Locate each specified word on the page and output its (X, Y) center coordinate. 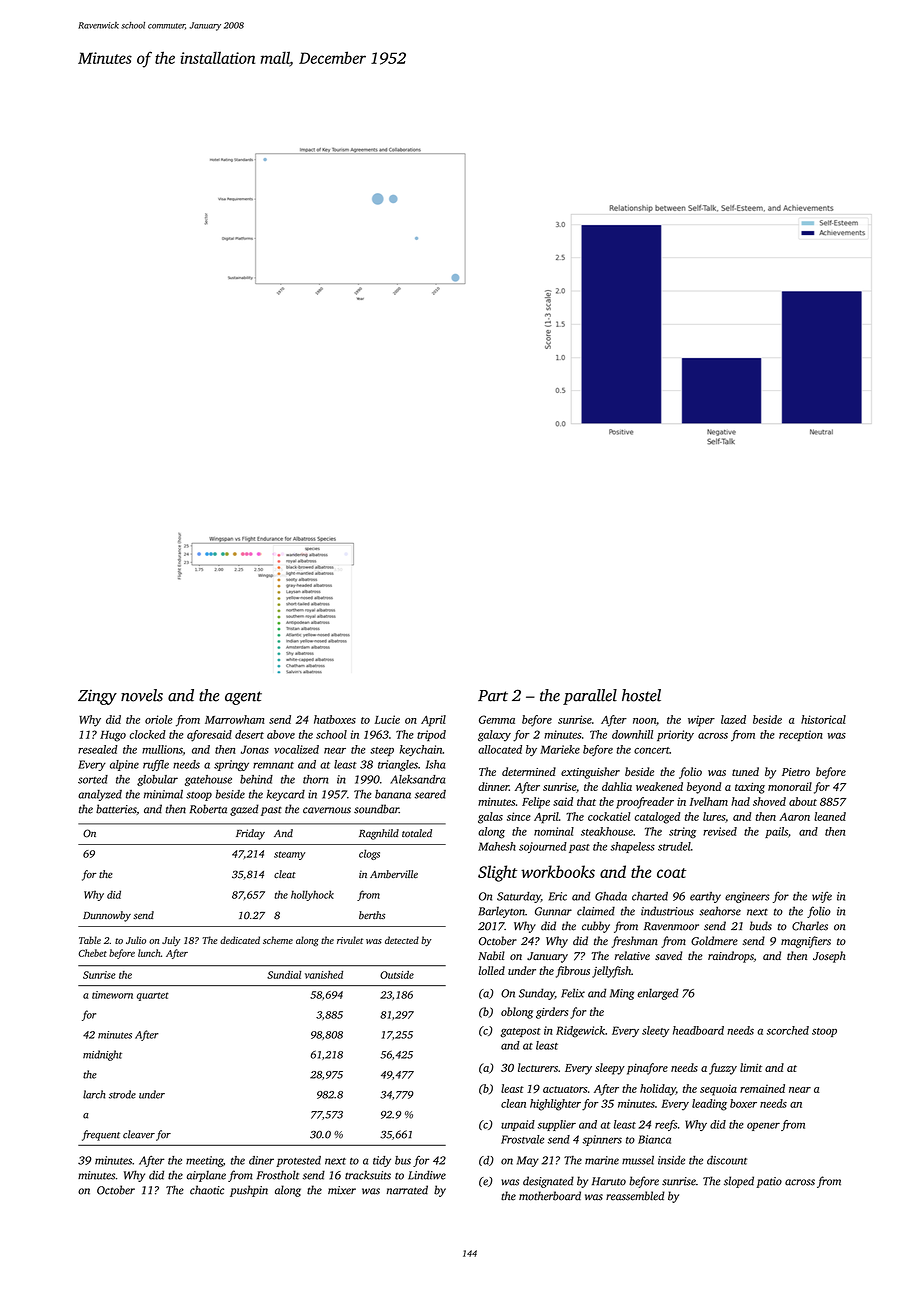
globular (157, 780)
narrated (407, 1190)
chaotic (207, 1190)
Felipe (536, 803)
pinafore (647, 1069)
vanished (324, 975)
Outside (397, 975)
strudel (674, 846)
